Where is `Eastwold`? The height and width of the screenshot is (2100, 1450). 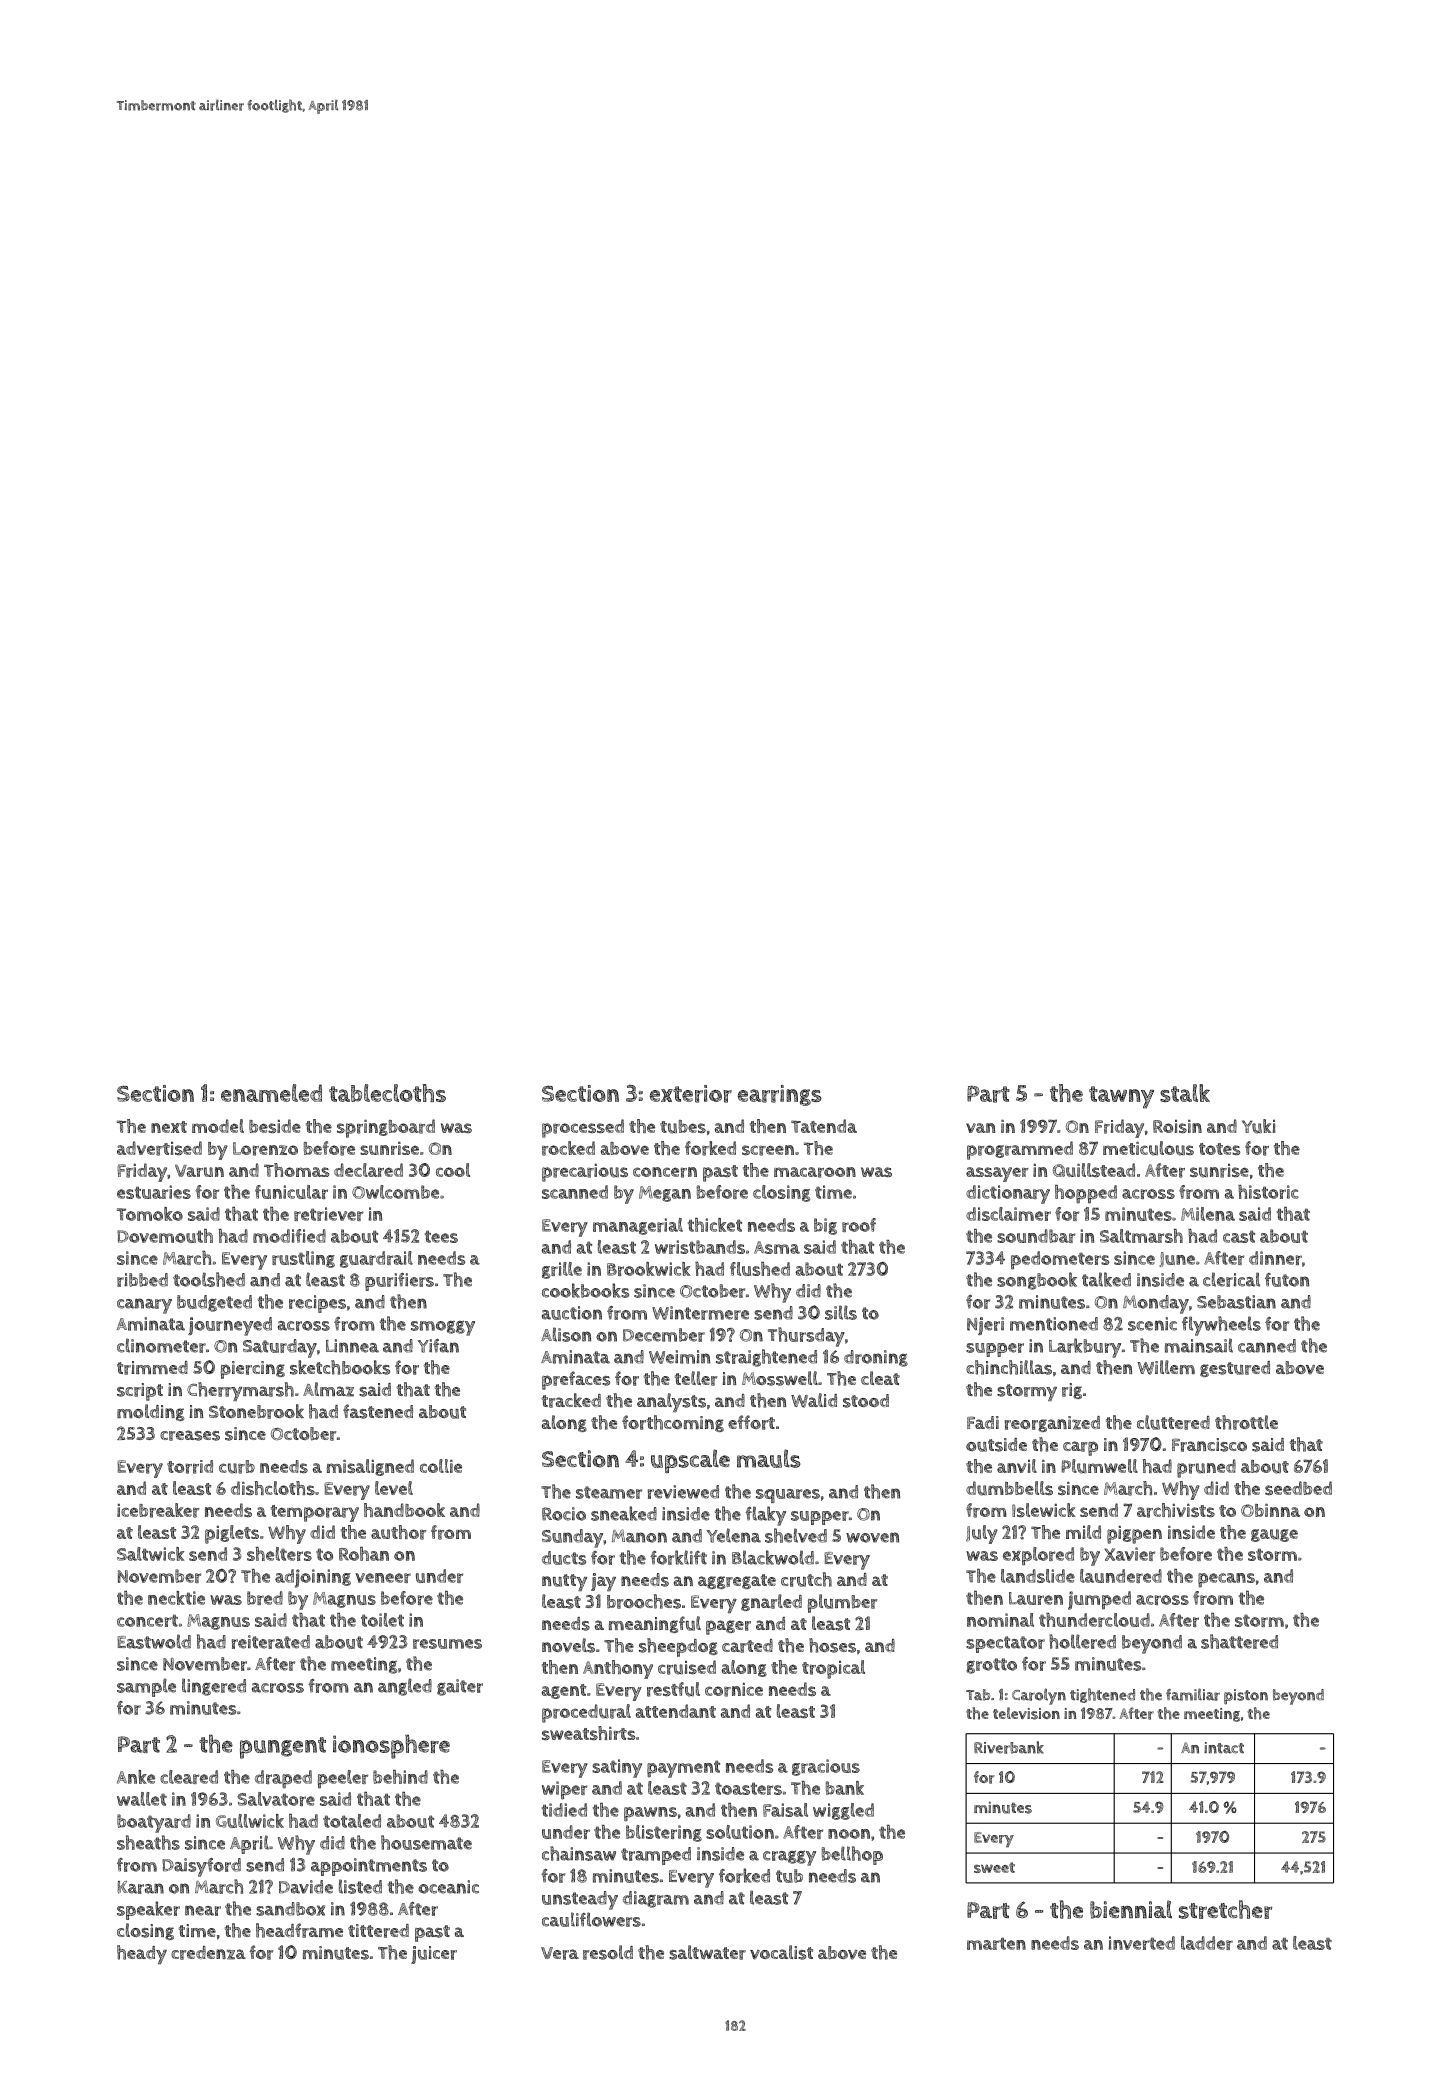
Eastwold is located at coordinates (154, 1641).
